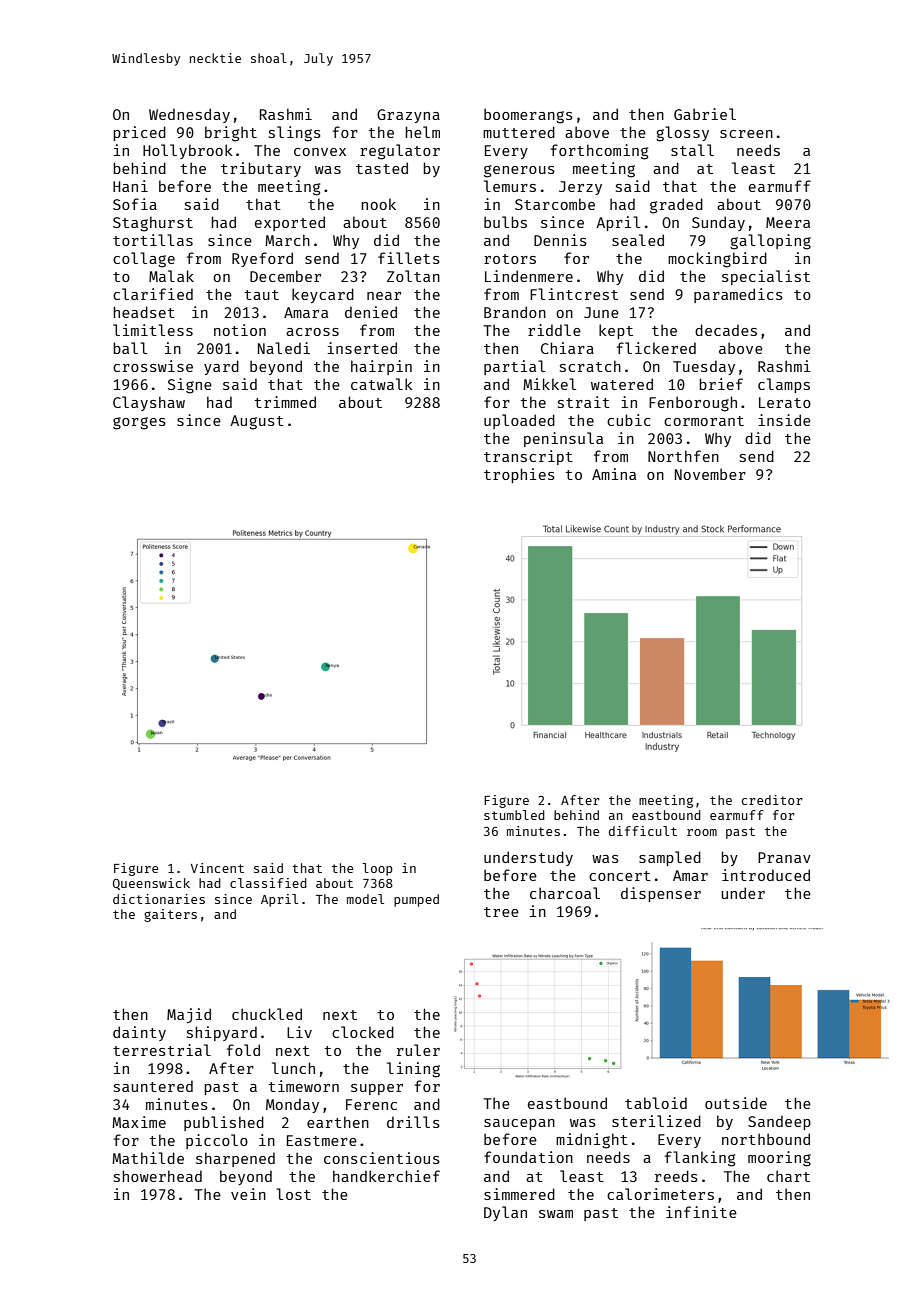 Image resolution: width=924 pixels, height=1308 pixels. I want to click on tortillas, so click(153, 240).
